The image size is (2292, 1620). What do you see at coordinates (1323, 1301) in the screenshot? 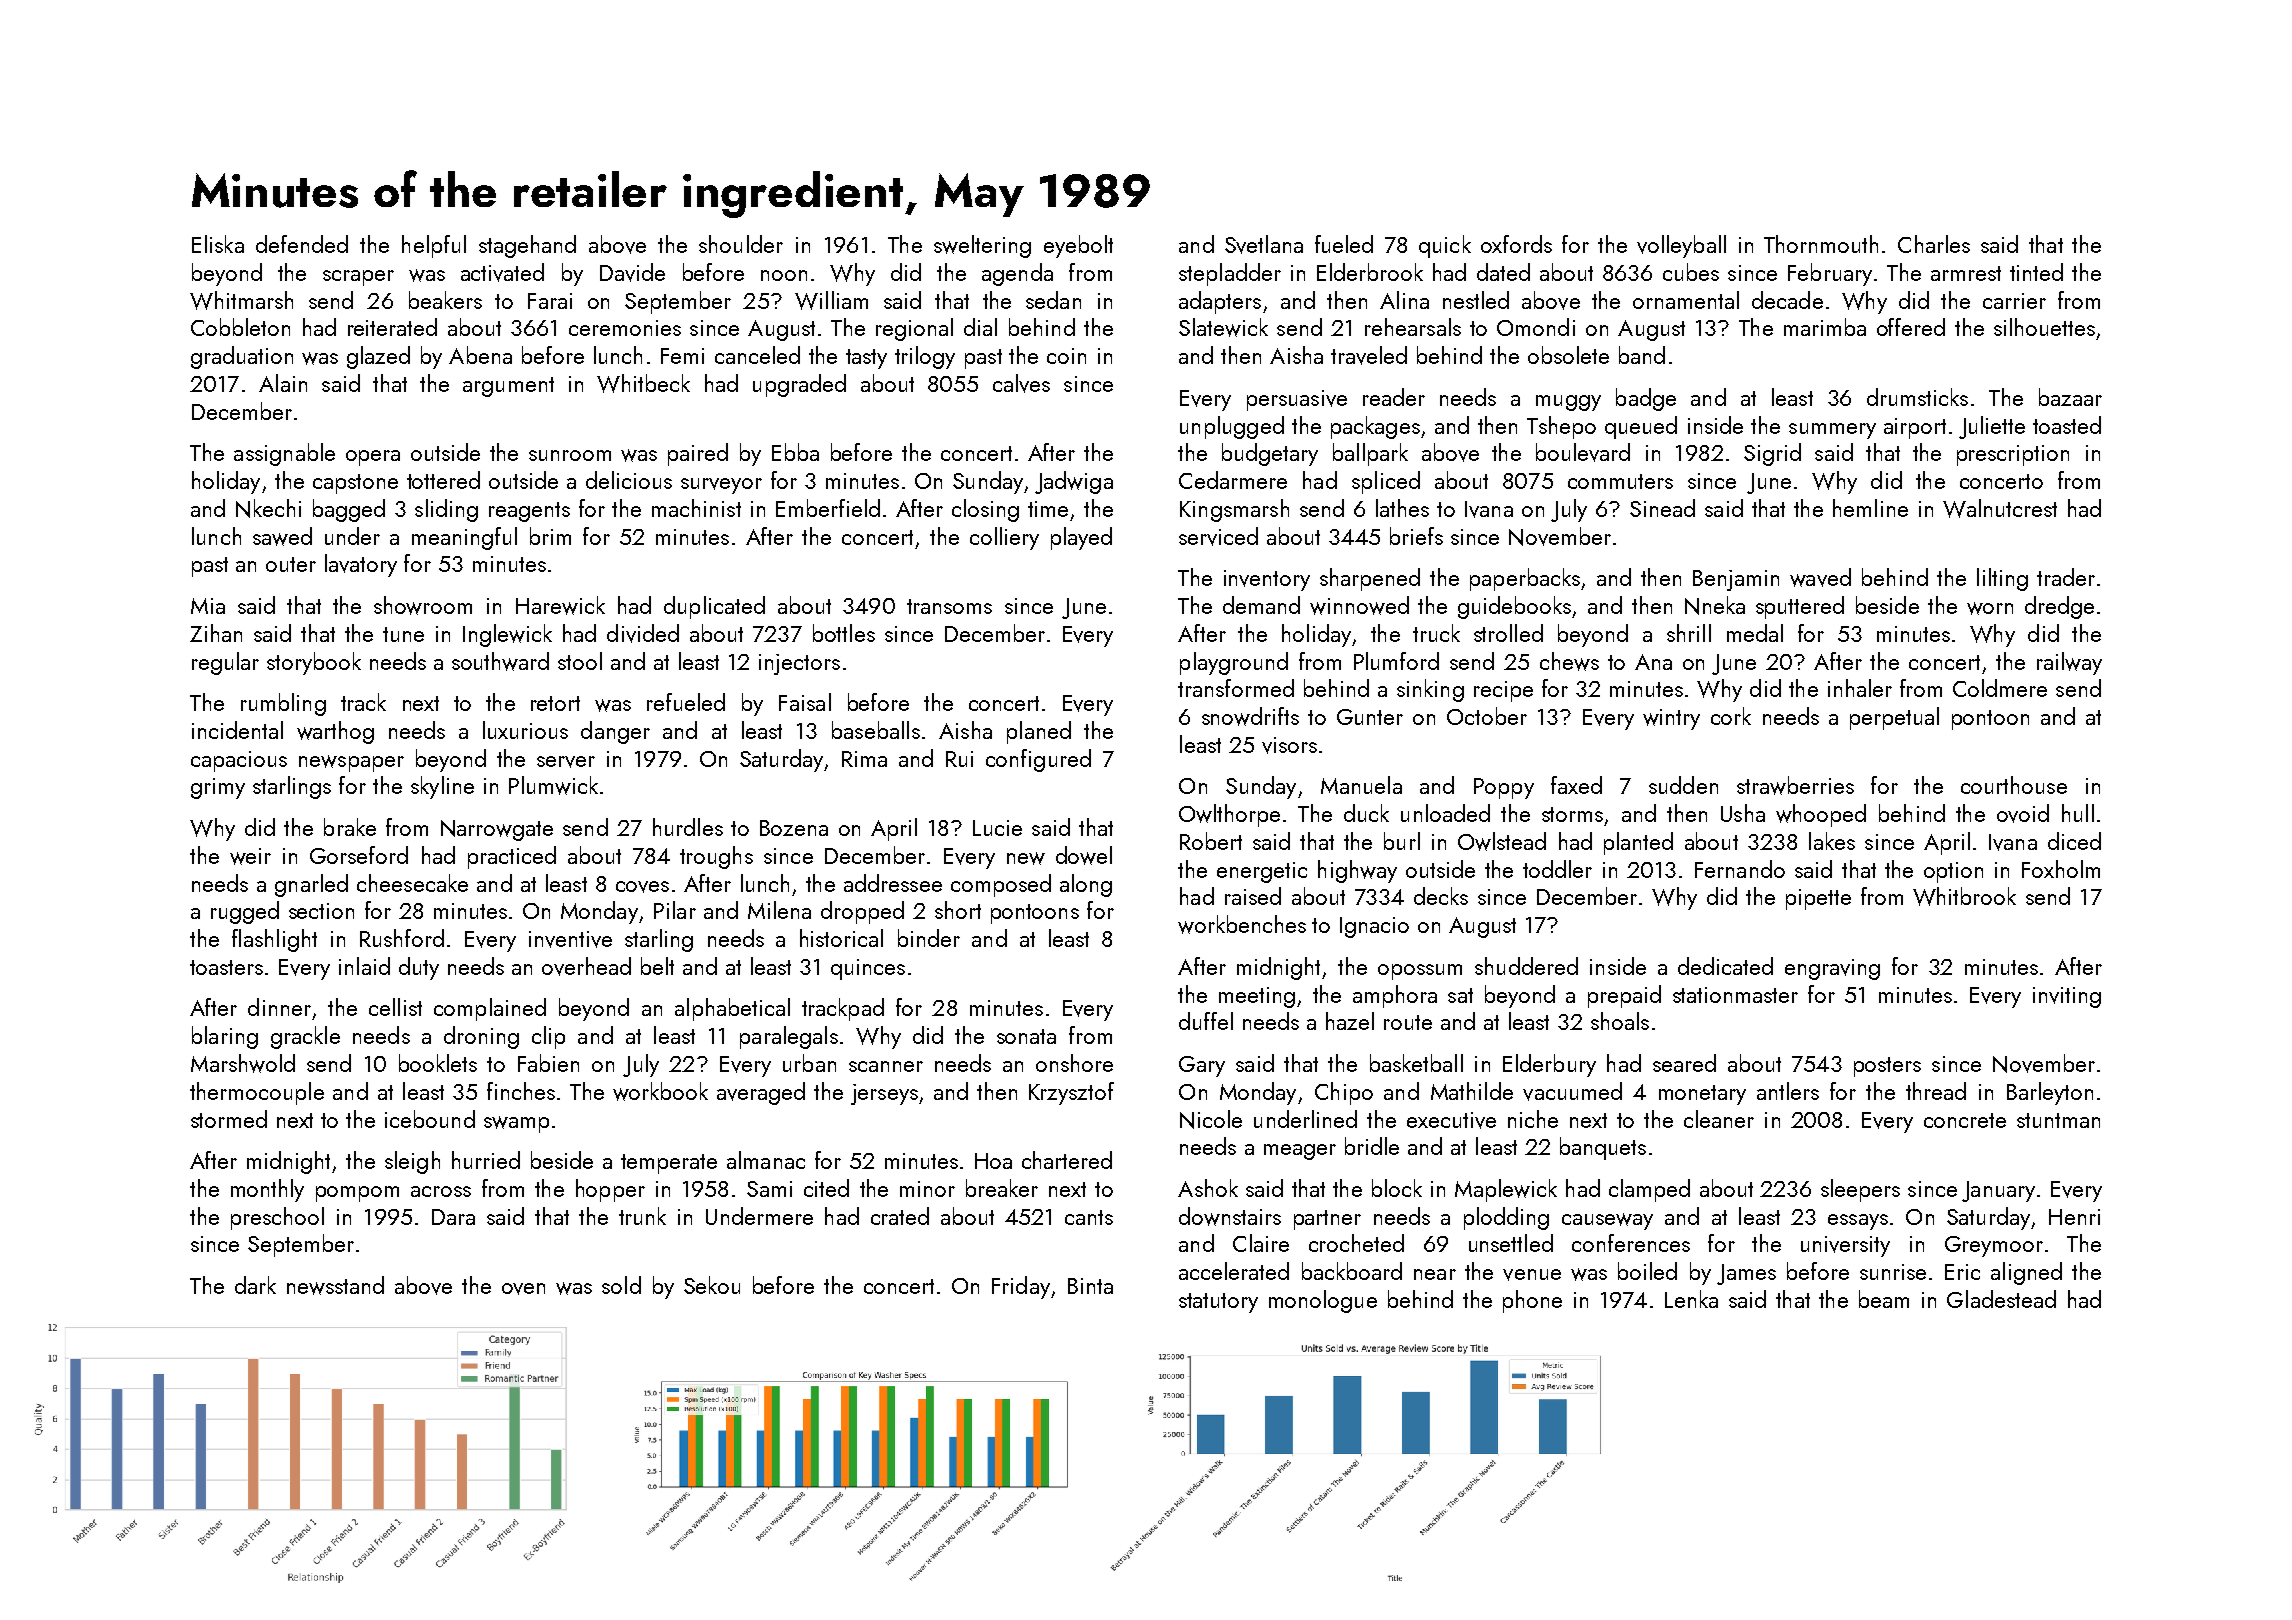
I see `monologue` at bounding box center [1323, 1301].
